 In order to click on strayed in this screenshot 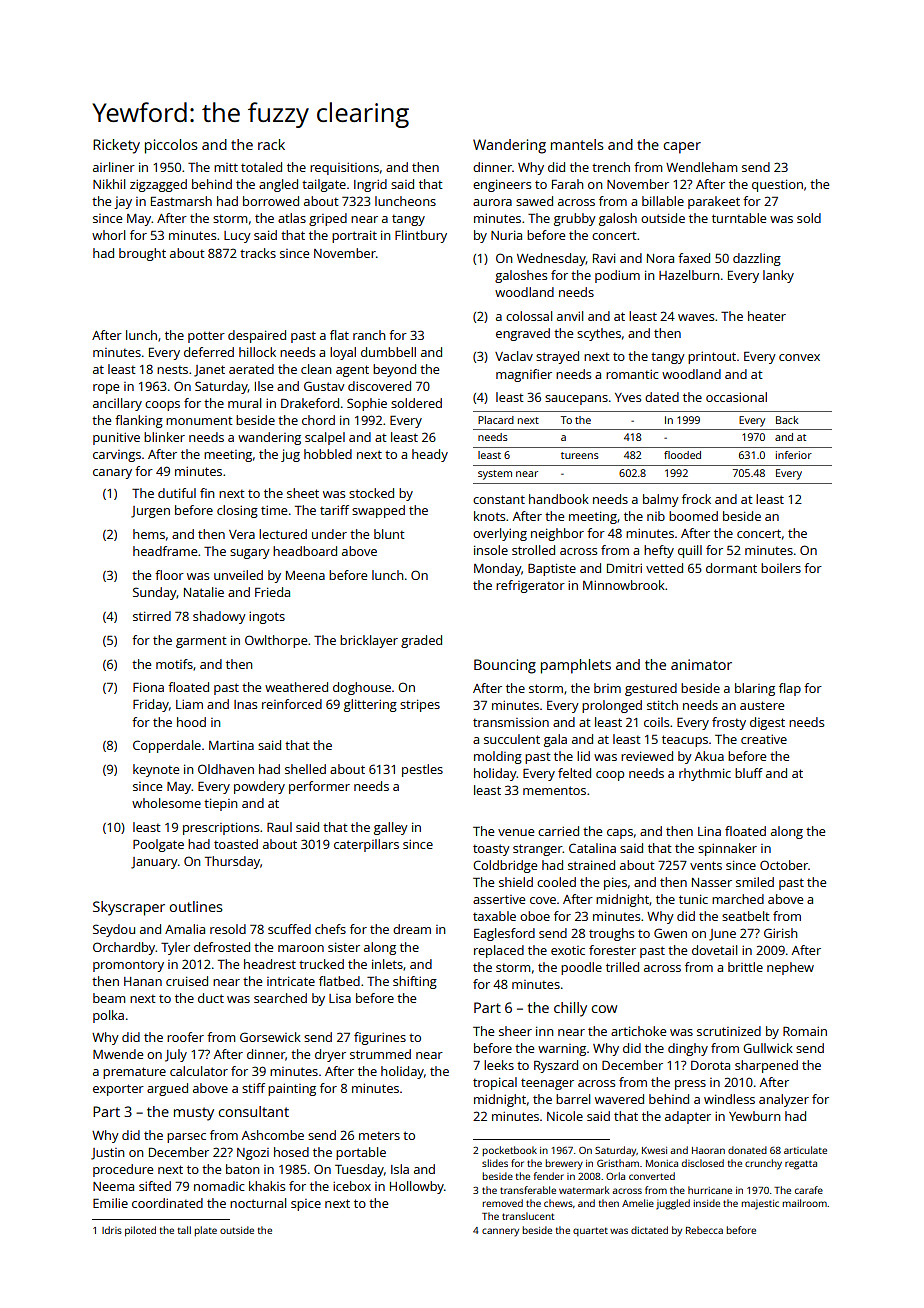, I will do `click(557, 357)`.
